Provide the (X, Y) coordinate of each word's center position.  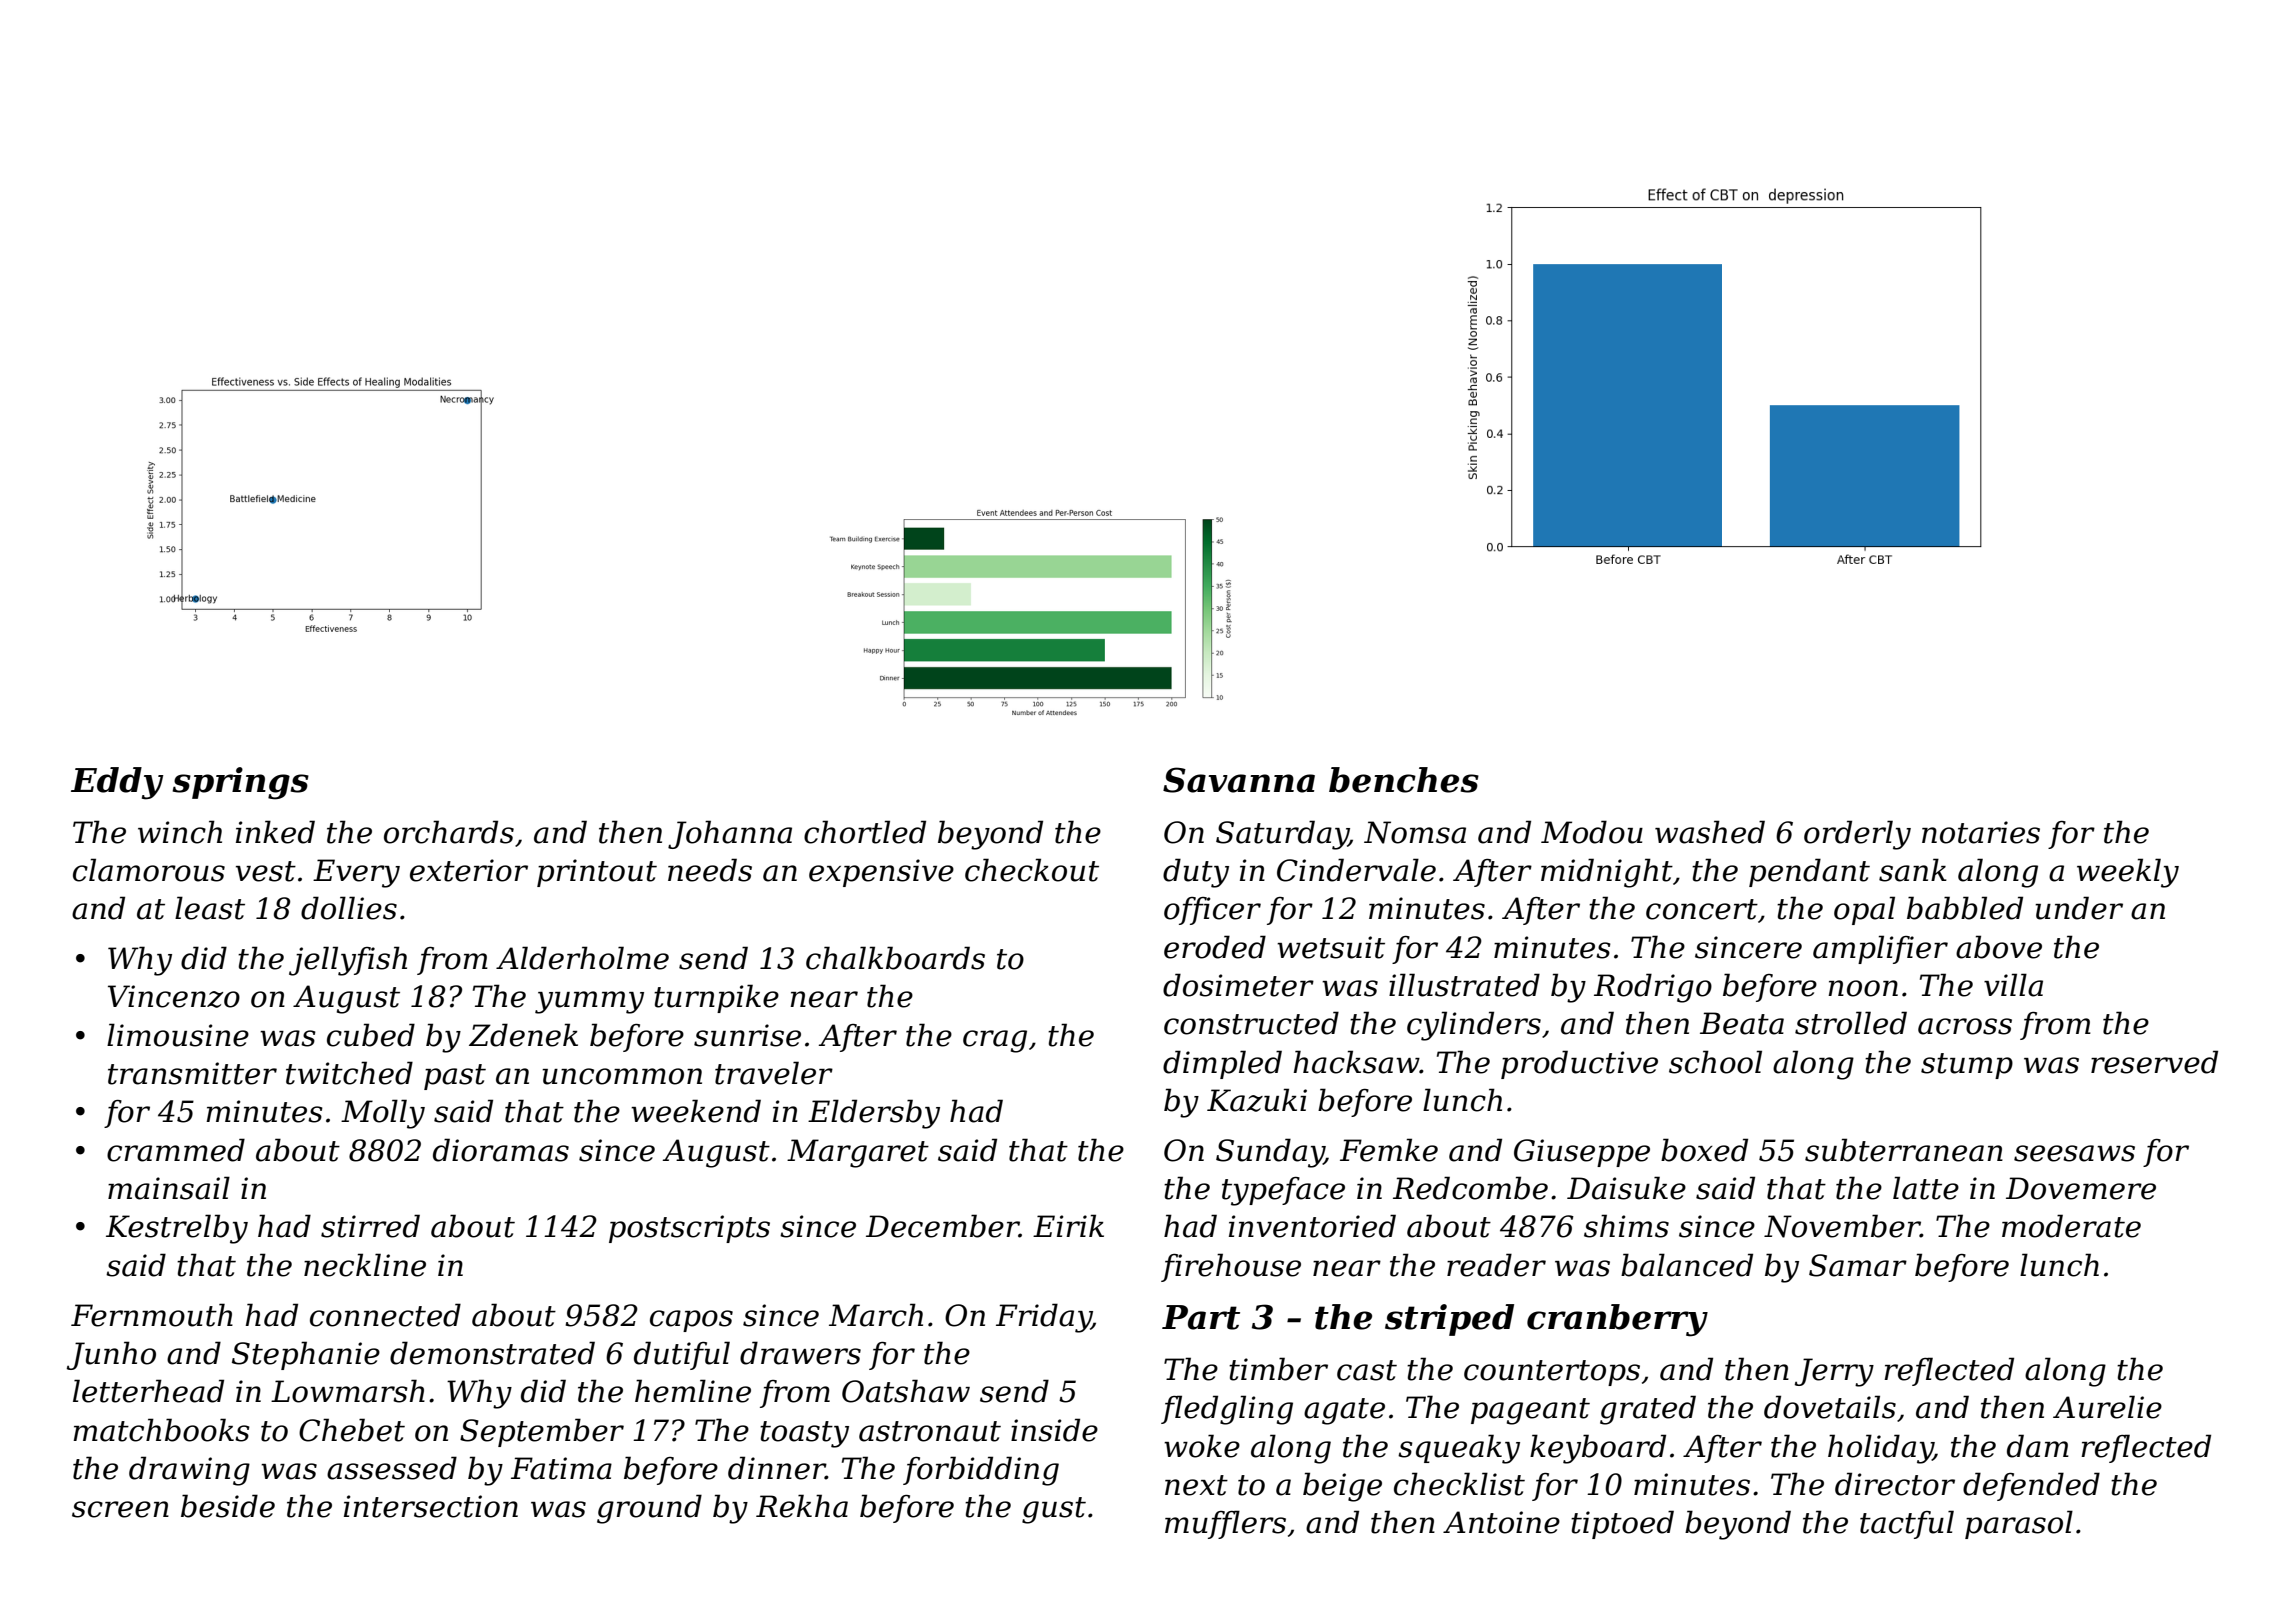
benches (1404, 780)
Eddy (117, 783)
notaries (1981, 832)
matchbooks (161, 1430)
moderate (2071, 1226)
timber (1278, 1369)
